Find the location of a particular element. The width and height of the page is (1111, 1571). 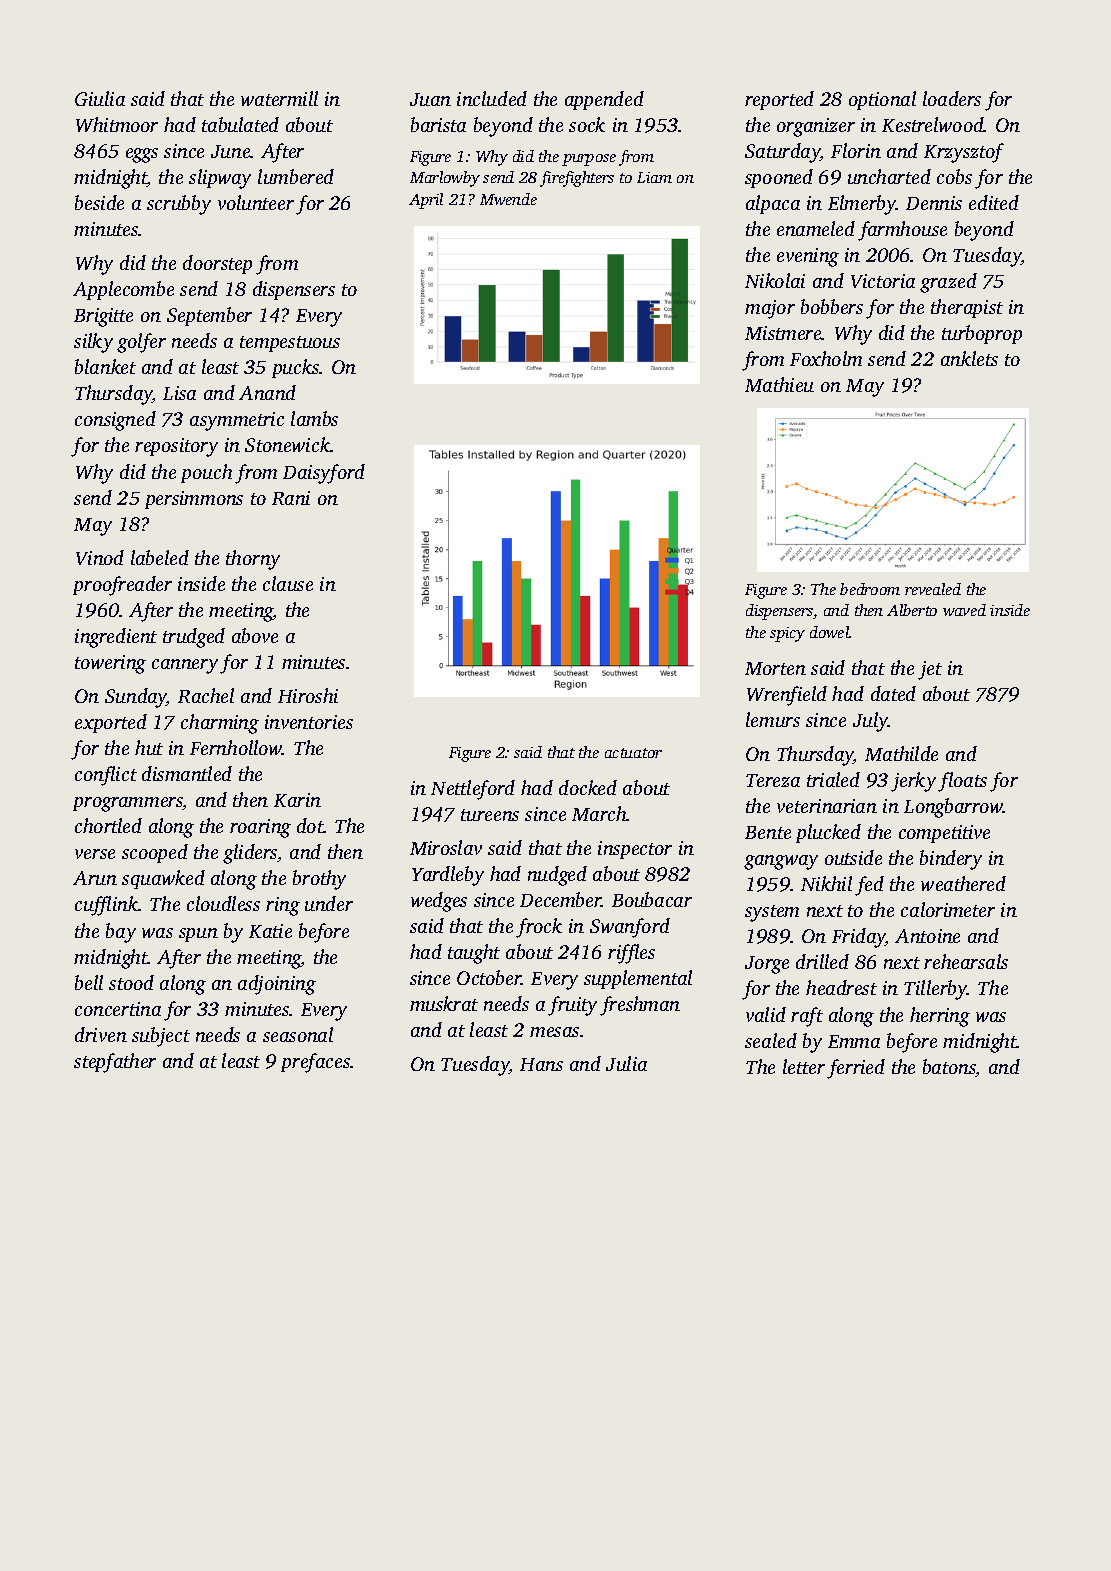

exported is located at coordinates (111, 723).
